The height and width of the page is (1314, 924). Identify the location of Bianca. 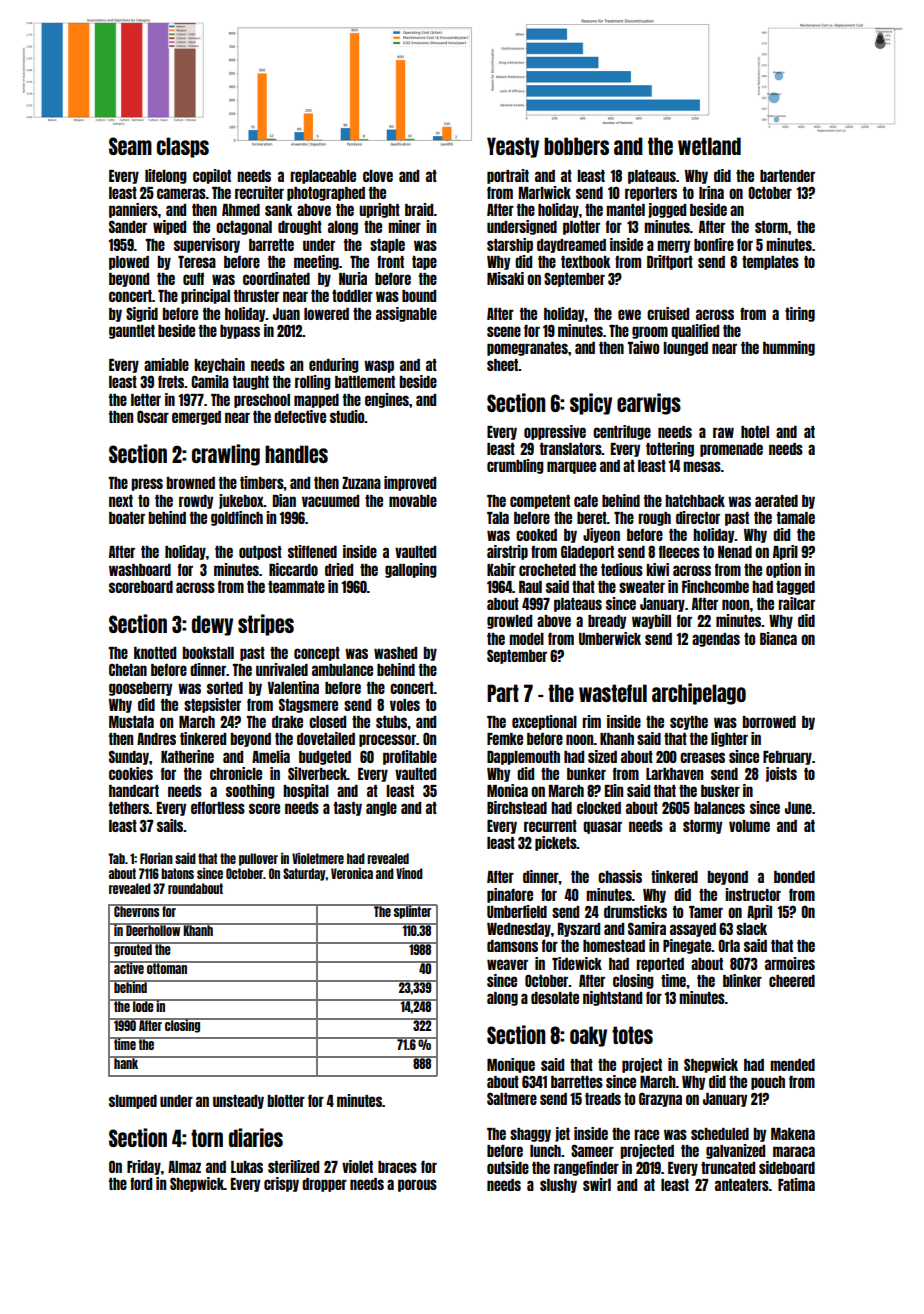
(778, 638).
